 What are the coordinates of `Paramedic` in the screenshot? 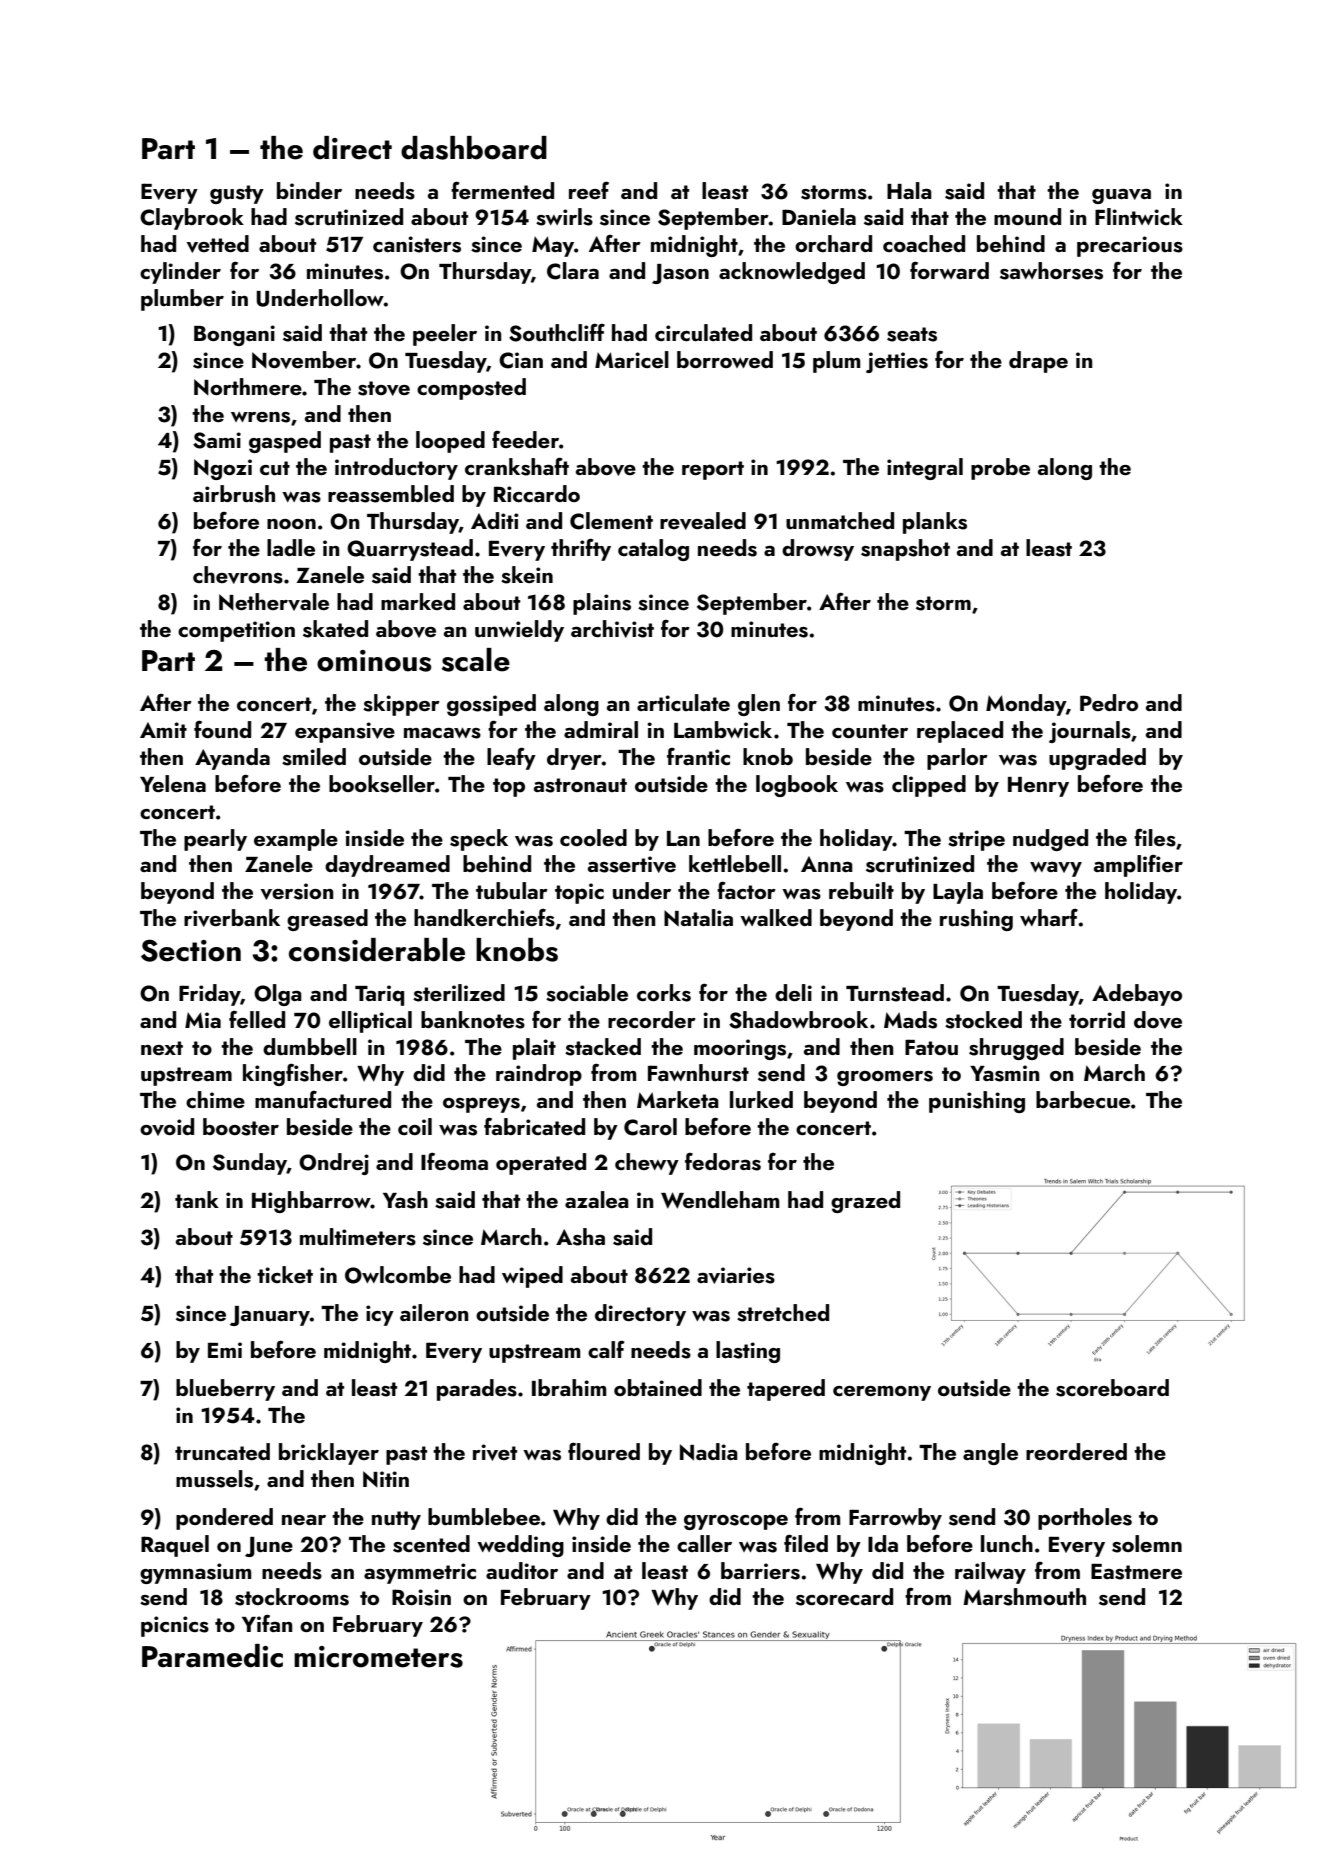 It's located at (212, 1656).
